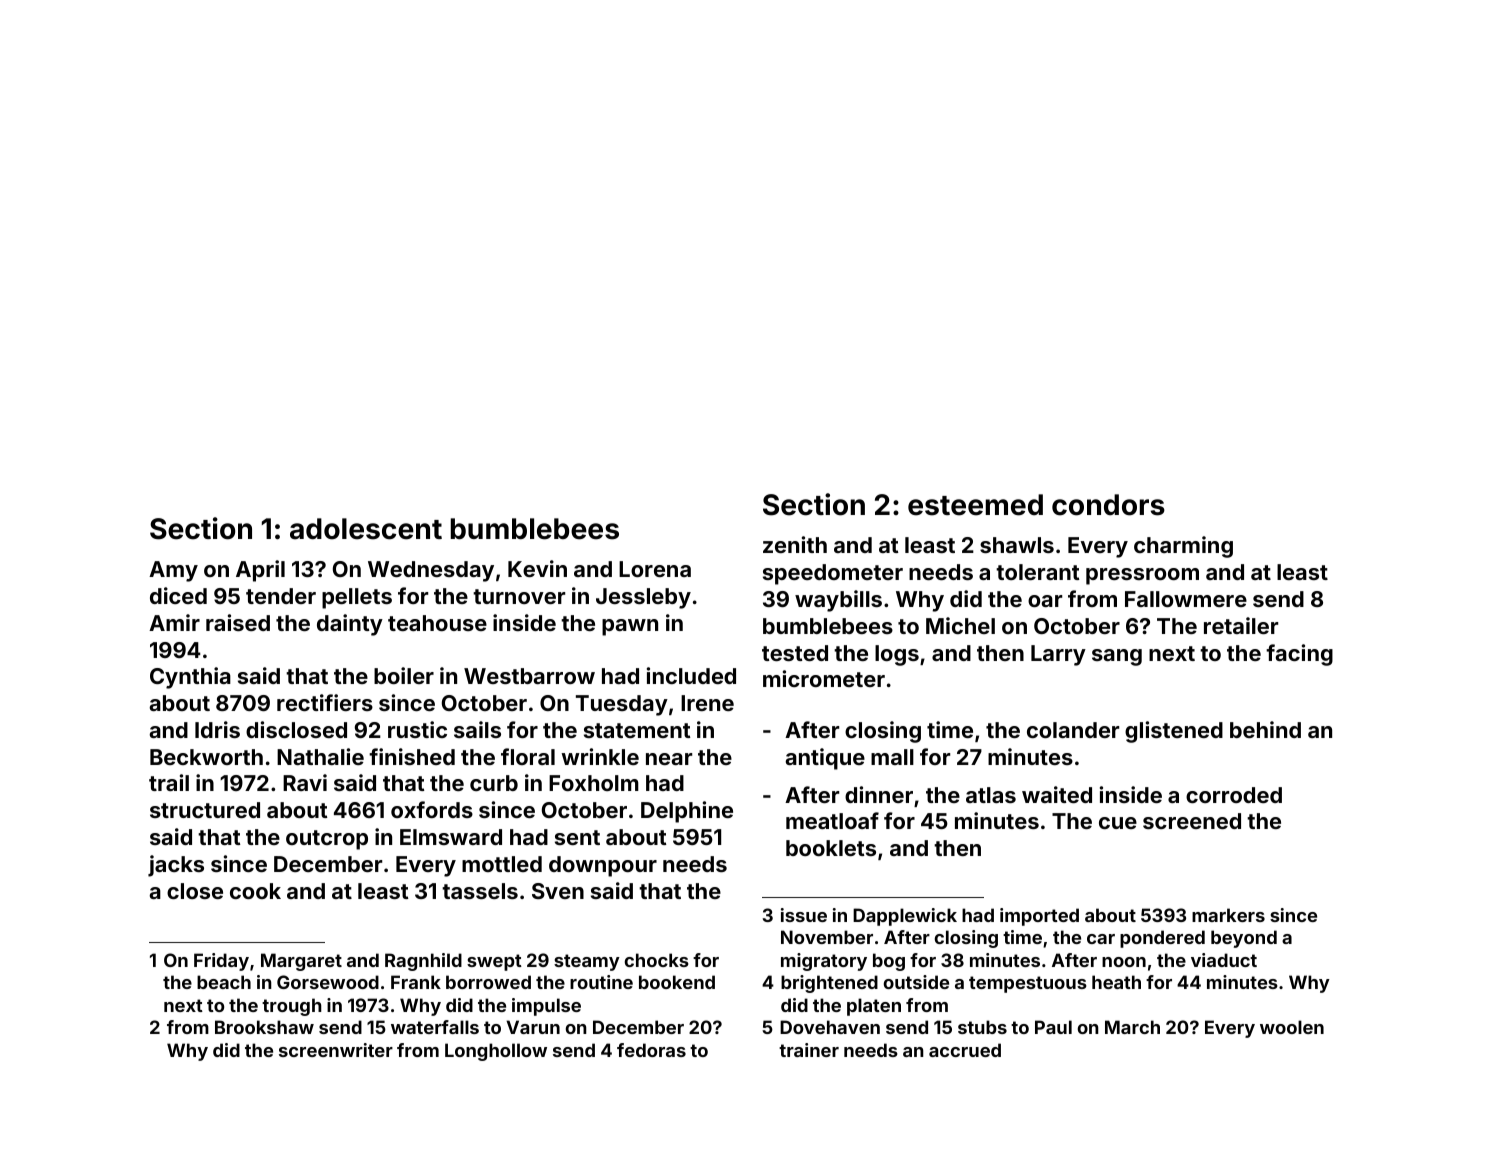  I want to click on jacks, so click(176, 866).
